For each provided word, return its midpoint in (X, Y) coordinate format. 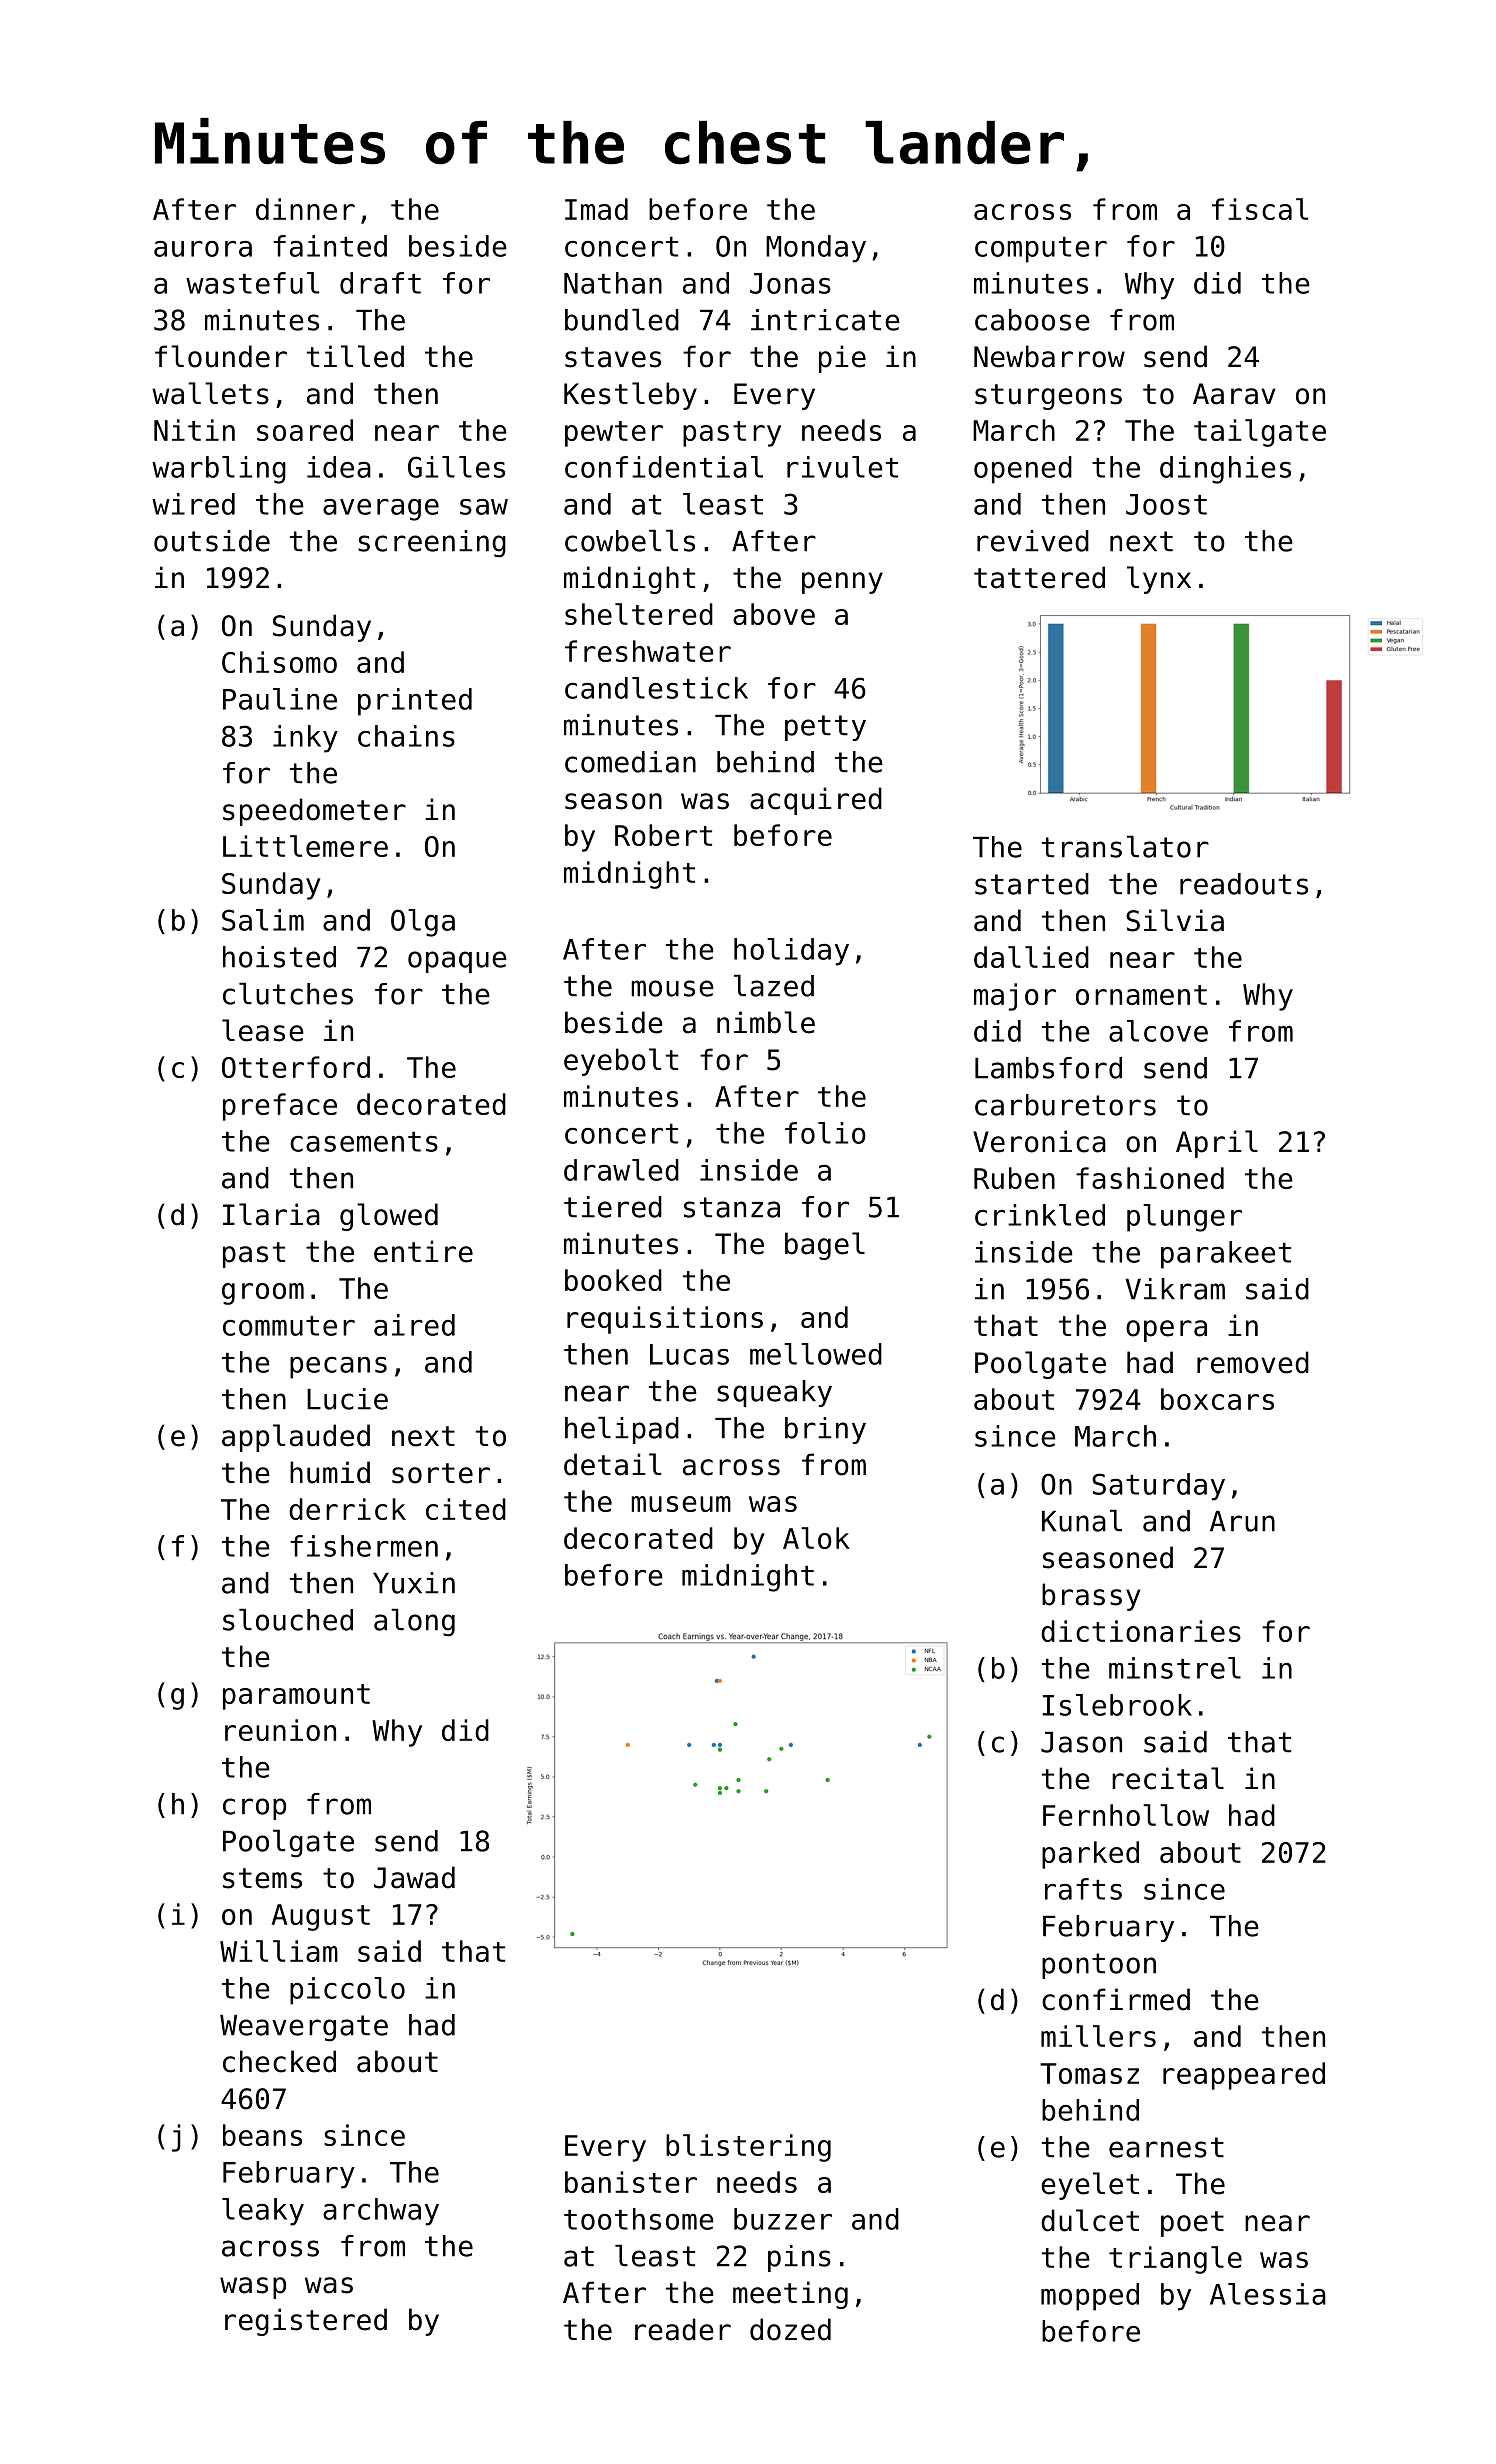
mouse (672, 988)
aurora (203, 249)
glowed (389, 1217)
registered (306, 2322)
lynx (1159, 580)
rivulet (842, 467)
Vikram (1175, 1289)
